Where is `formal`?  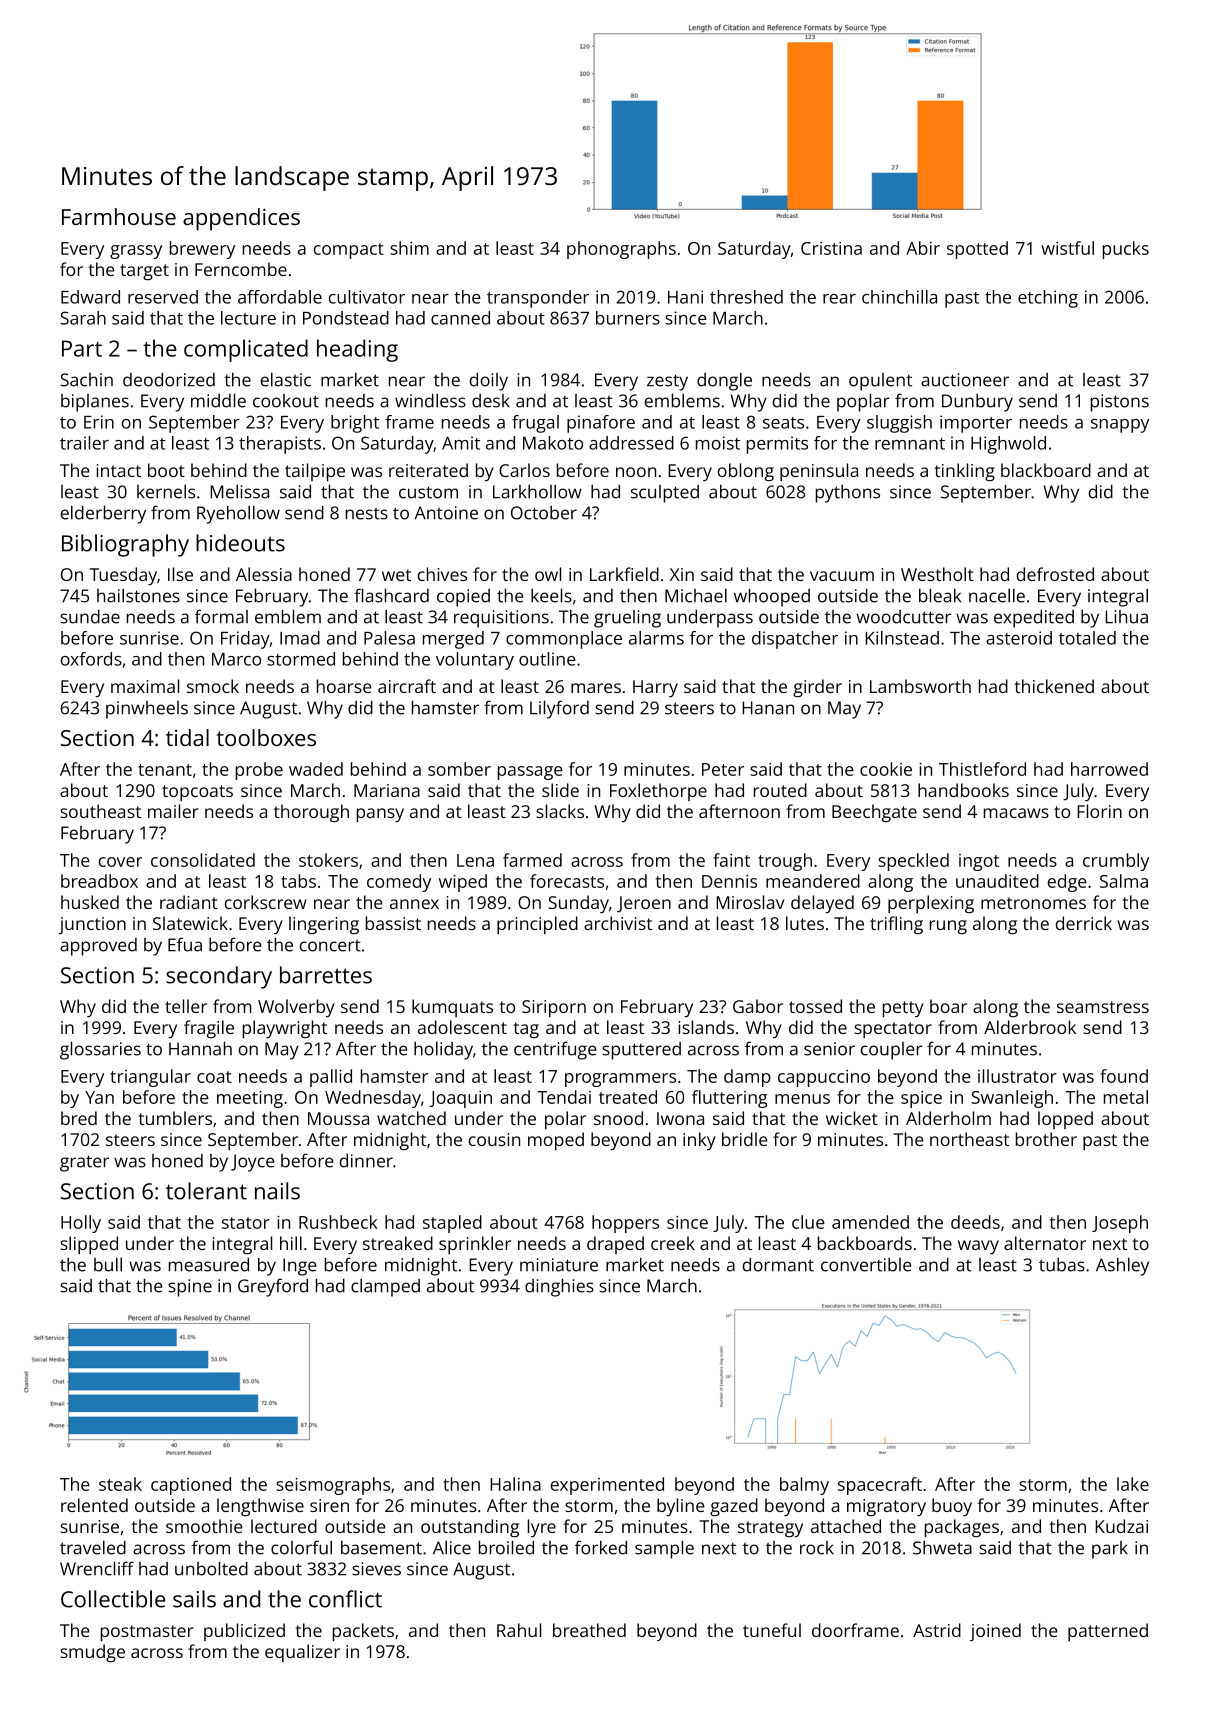 formal is located at coordinates (221, 616).
